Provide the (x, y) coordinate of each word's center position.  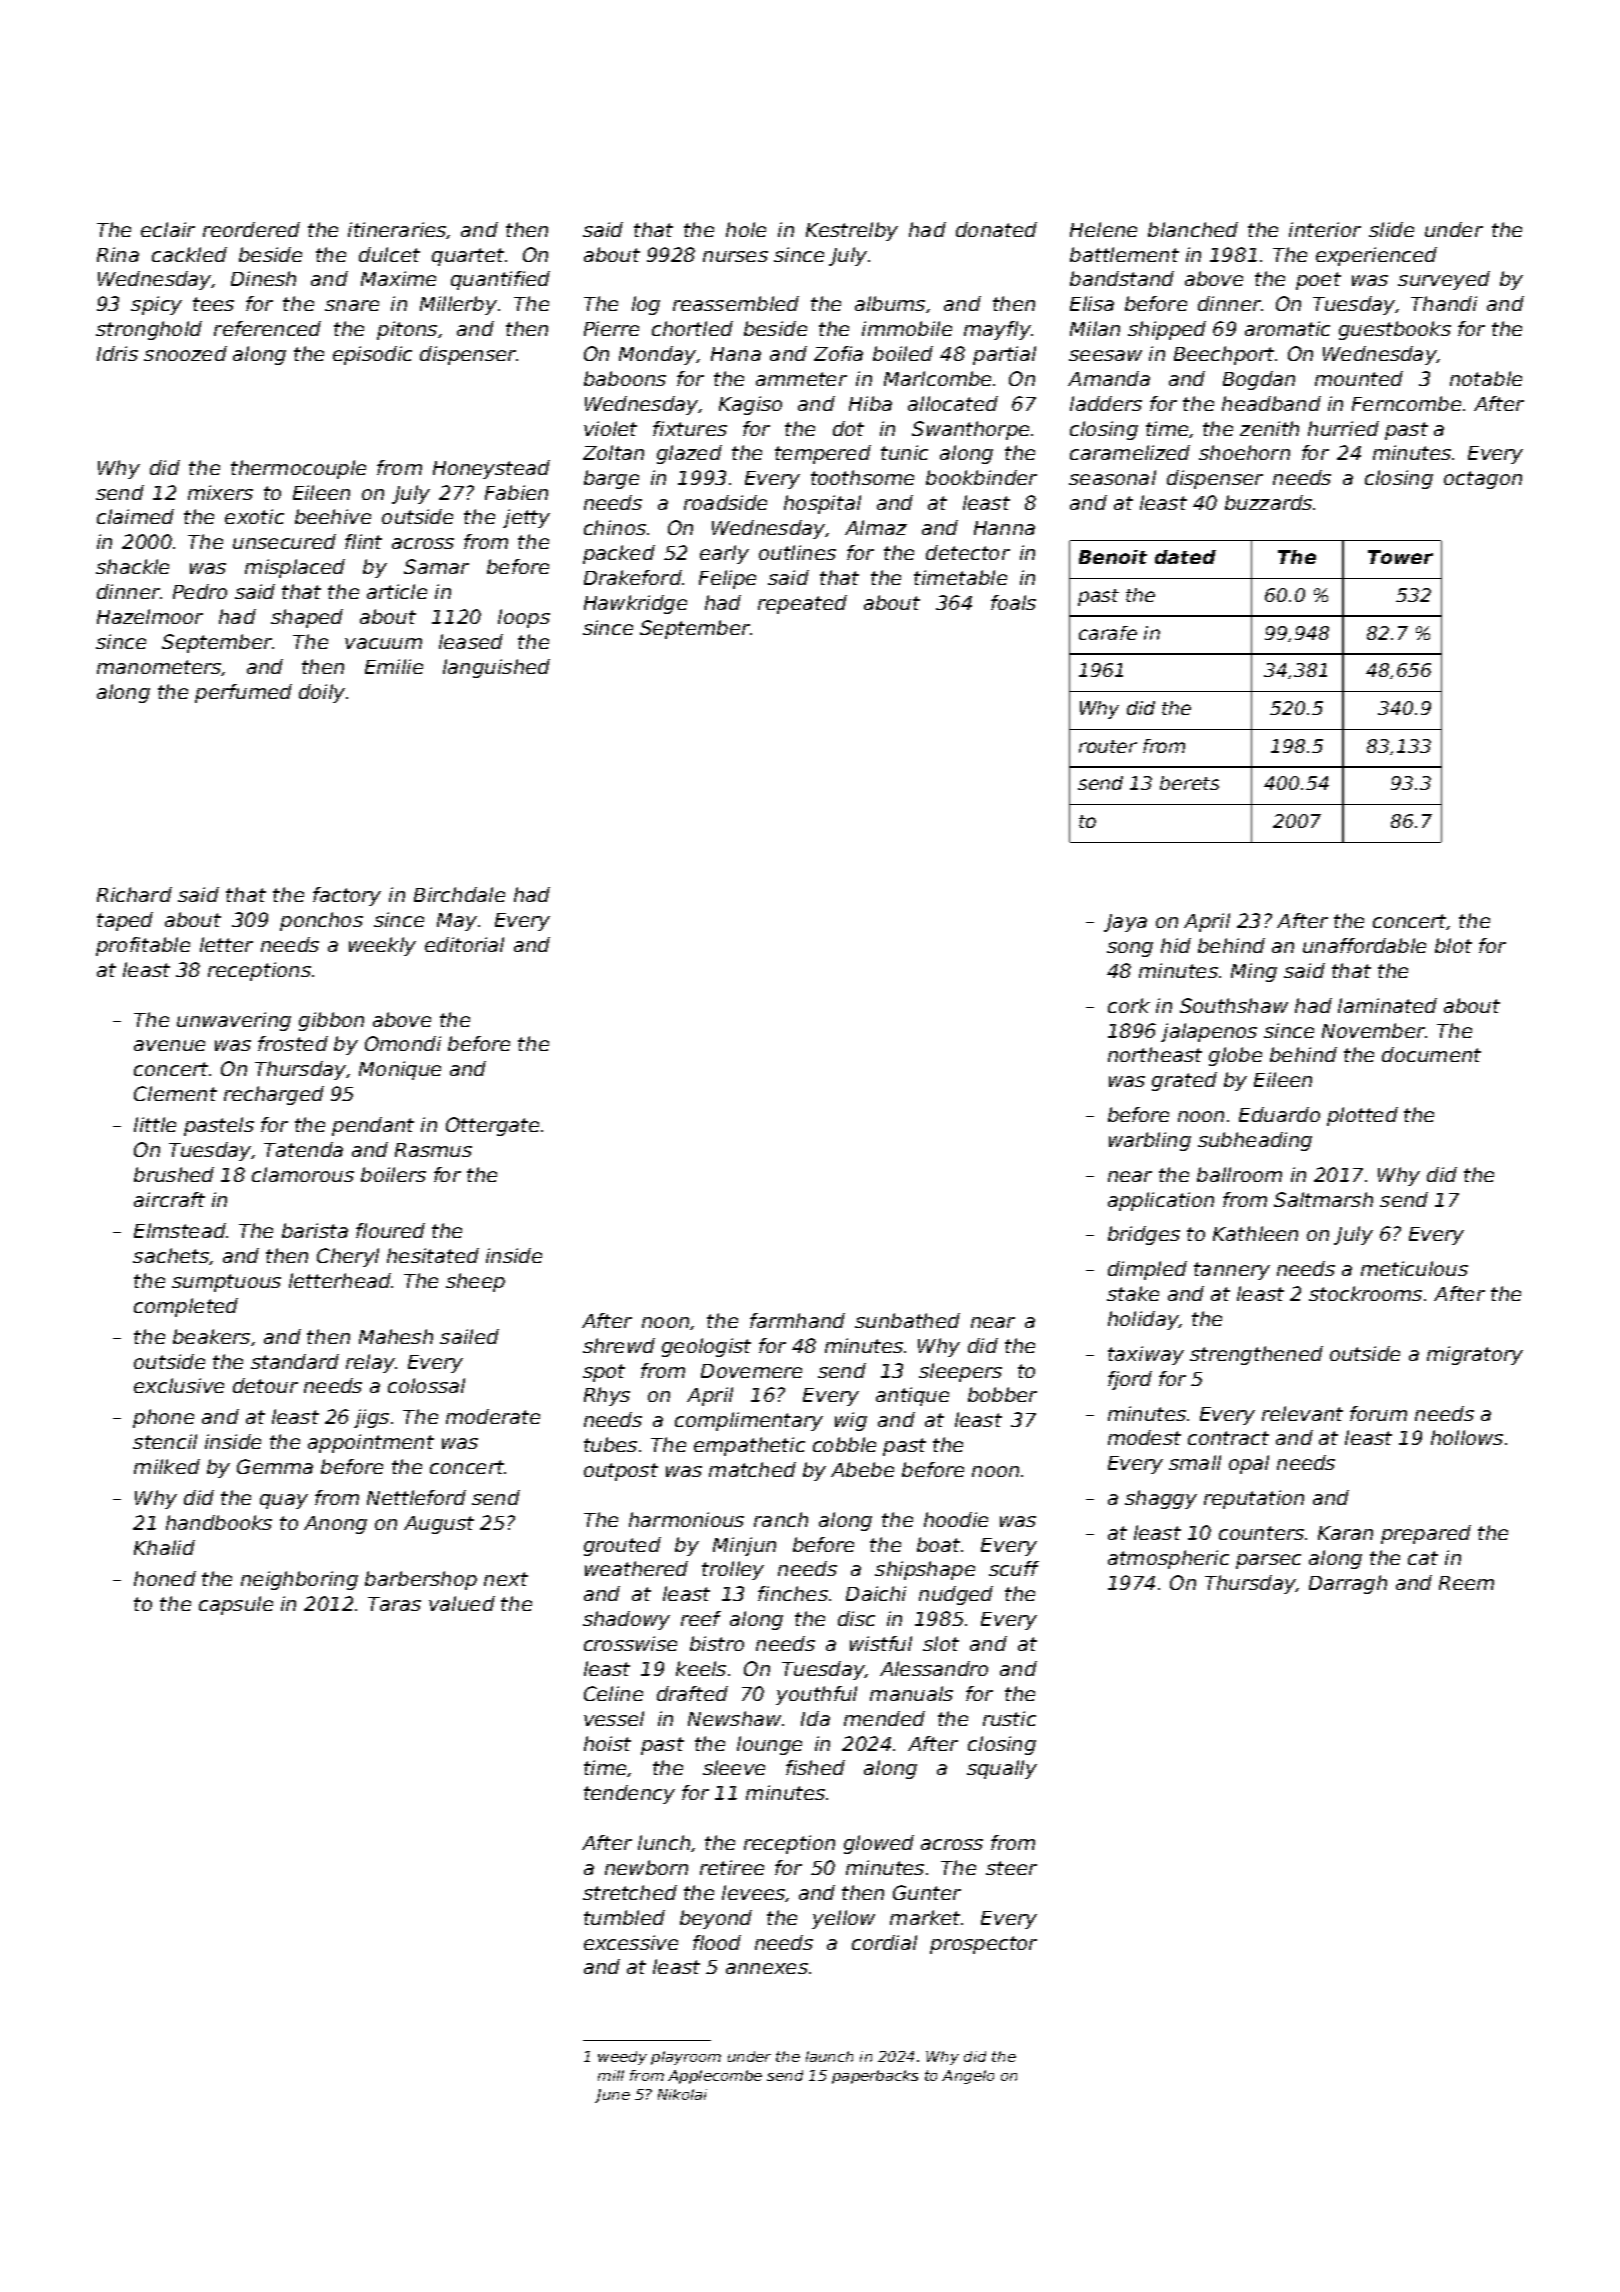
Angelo (968, 2077)
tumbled (624, 1917)
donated (996, 229)
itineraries (397, 230)
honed (165, 1578)
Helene (1103, 229)
